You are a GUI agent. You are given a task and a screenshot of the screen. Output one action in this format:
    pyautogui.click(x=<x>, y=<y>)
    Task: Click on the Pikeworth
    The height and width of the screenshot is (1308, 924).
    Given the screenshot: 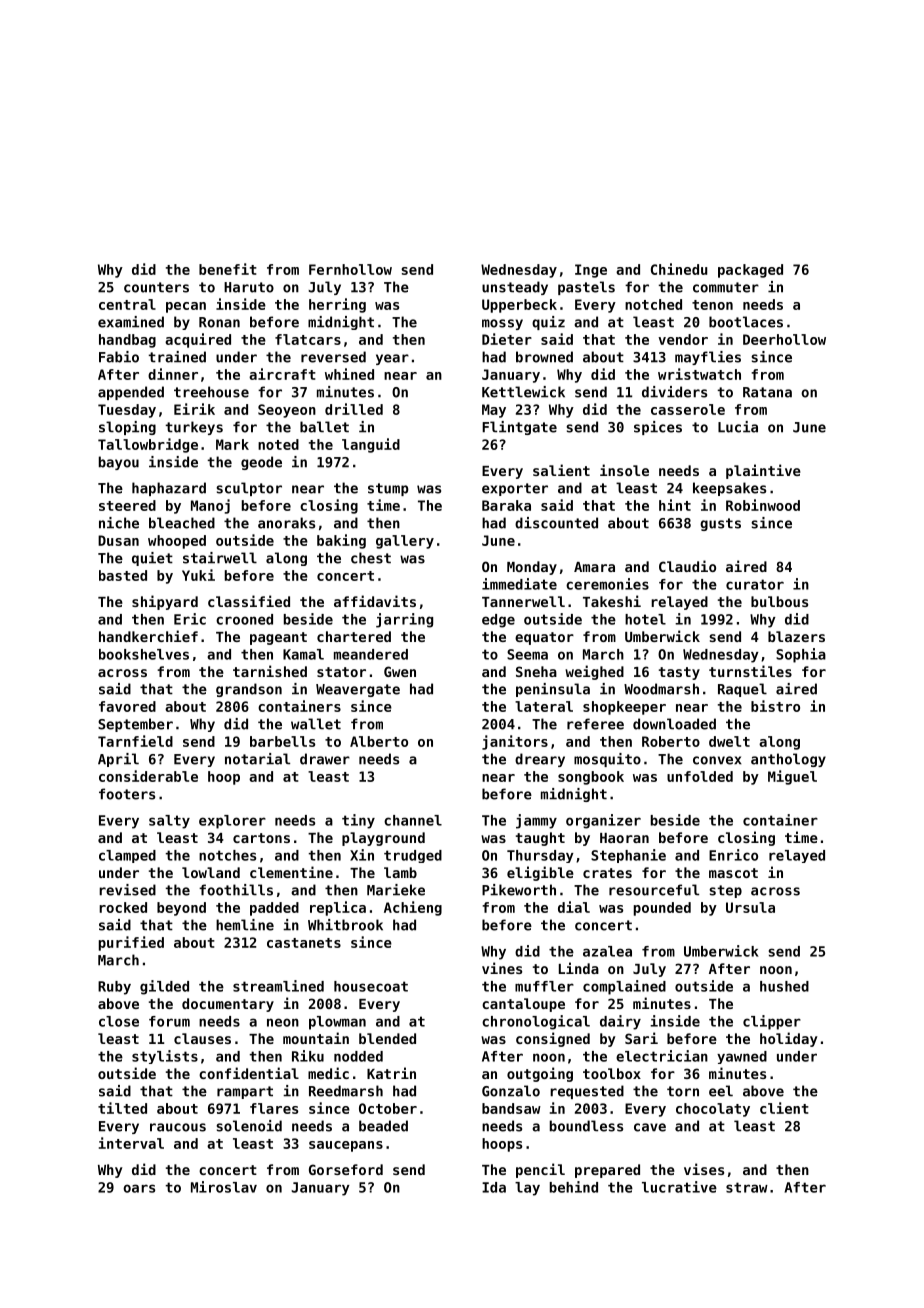 What is the action you would take?
    pyautogui.click(x=519, y=890)
